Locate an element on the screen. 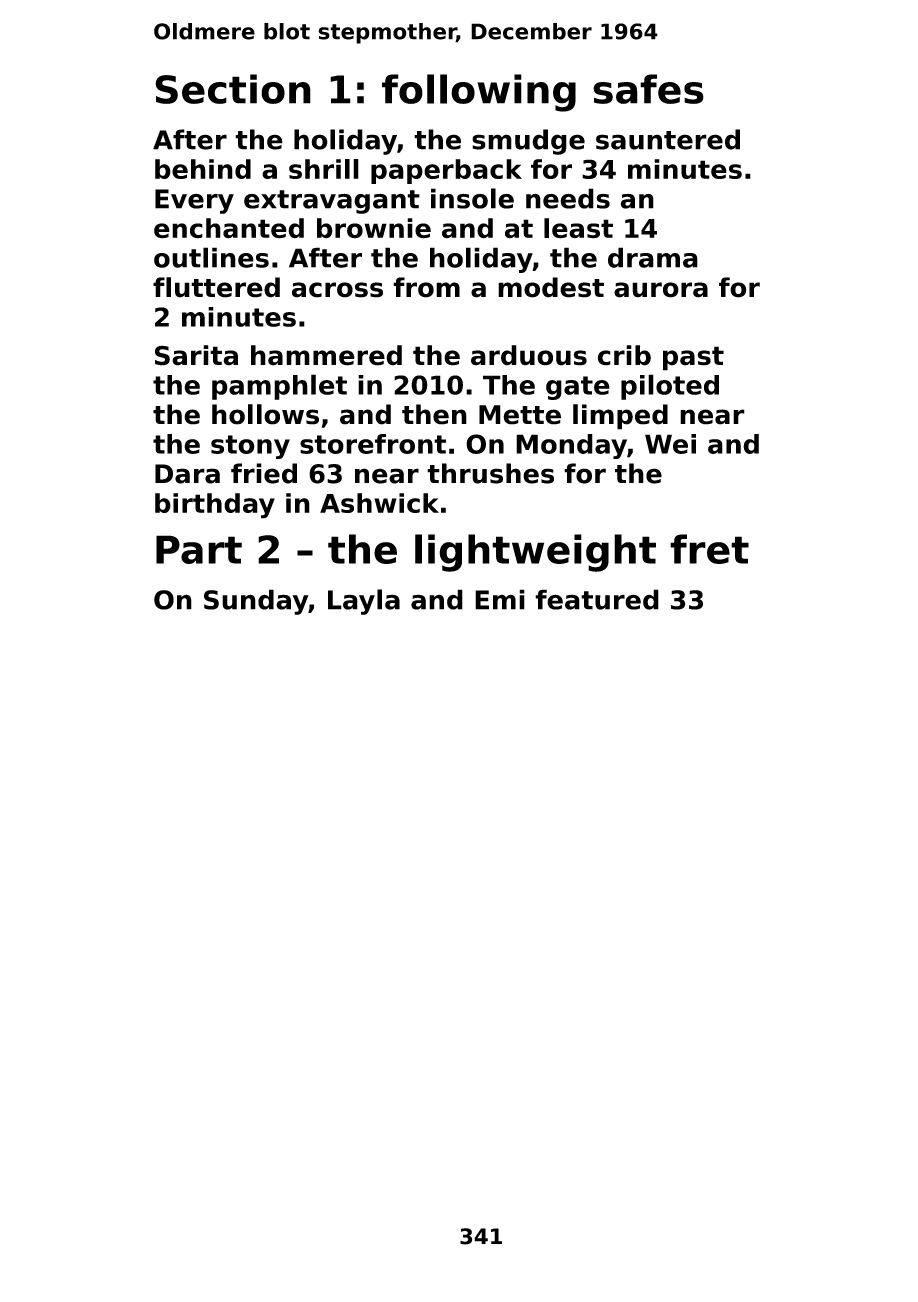  birthday is located at coordinates (215, 506).
